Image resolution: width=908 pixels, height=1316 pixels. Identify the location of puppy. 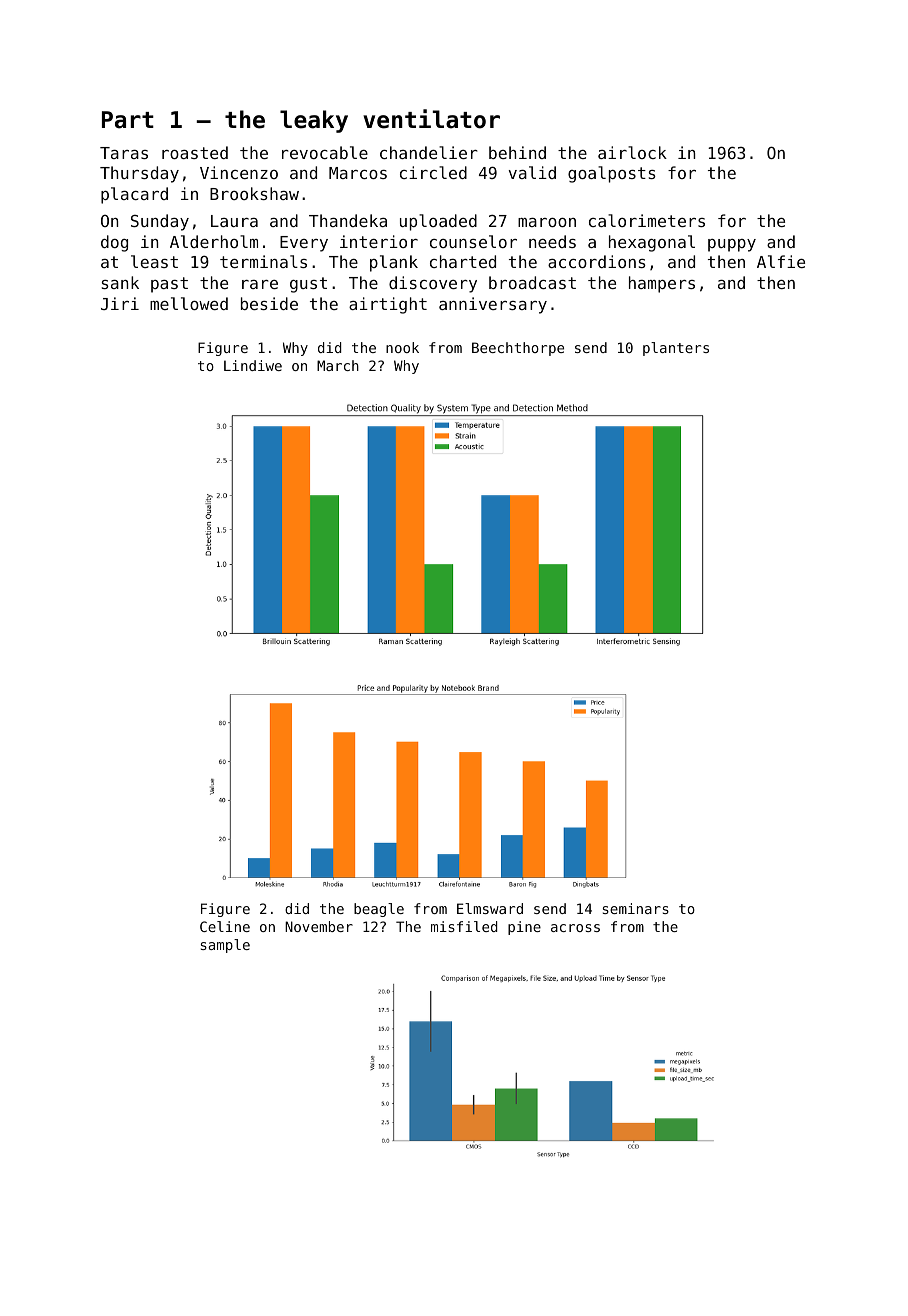
(732, 245).
